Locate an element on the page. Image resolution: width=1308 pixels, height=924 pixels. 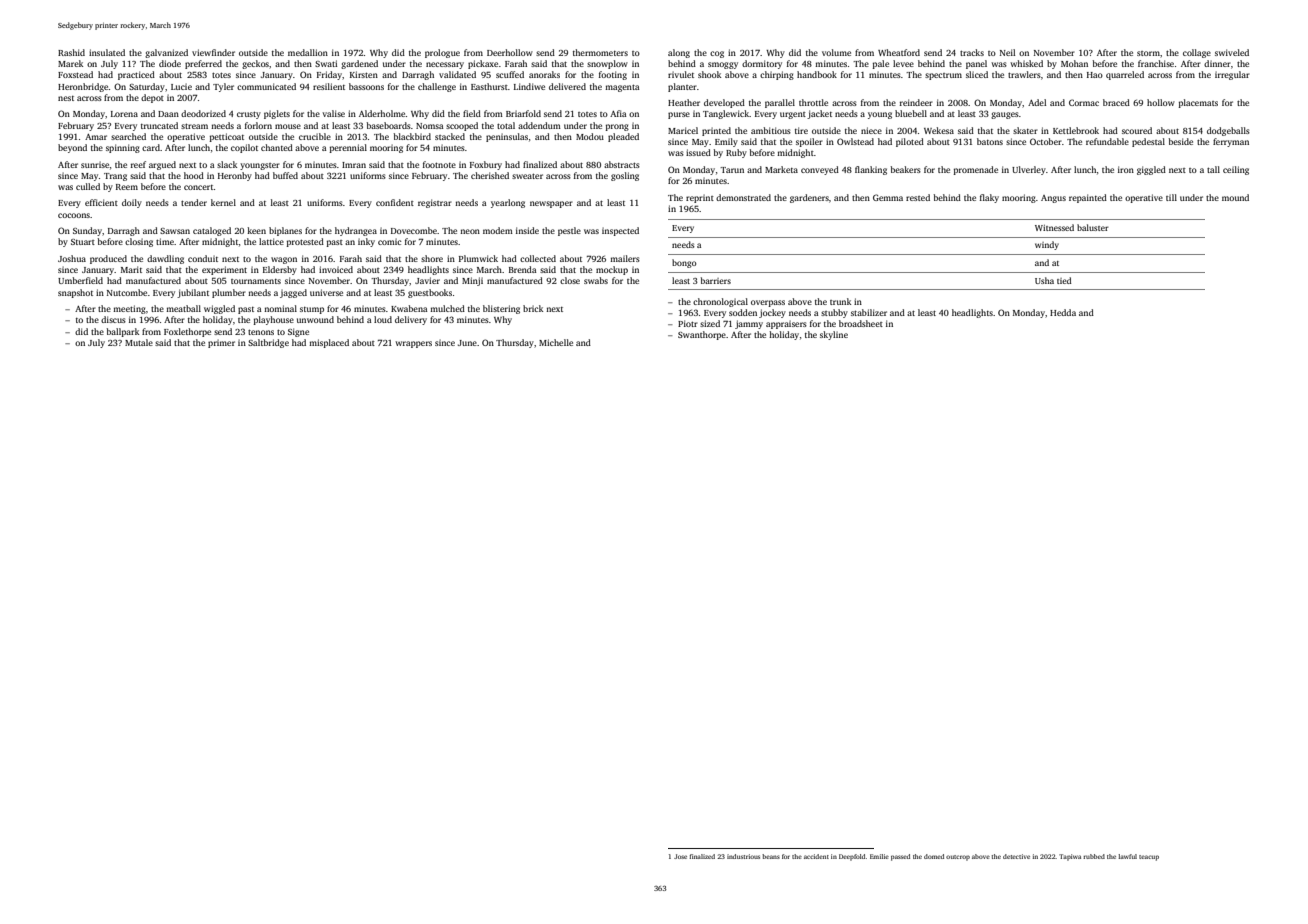
galvanized is located at coordinates (166, 53).
